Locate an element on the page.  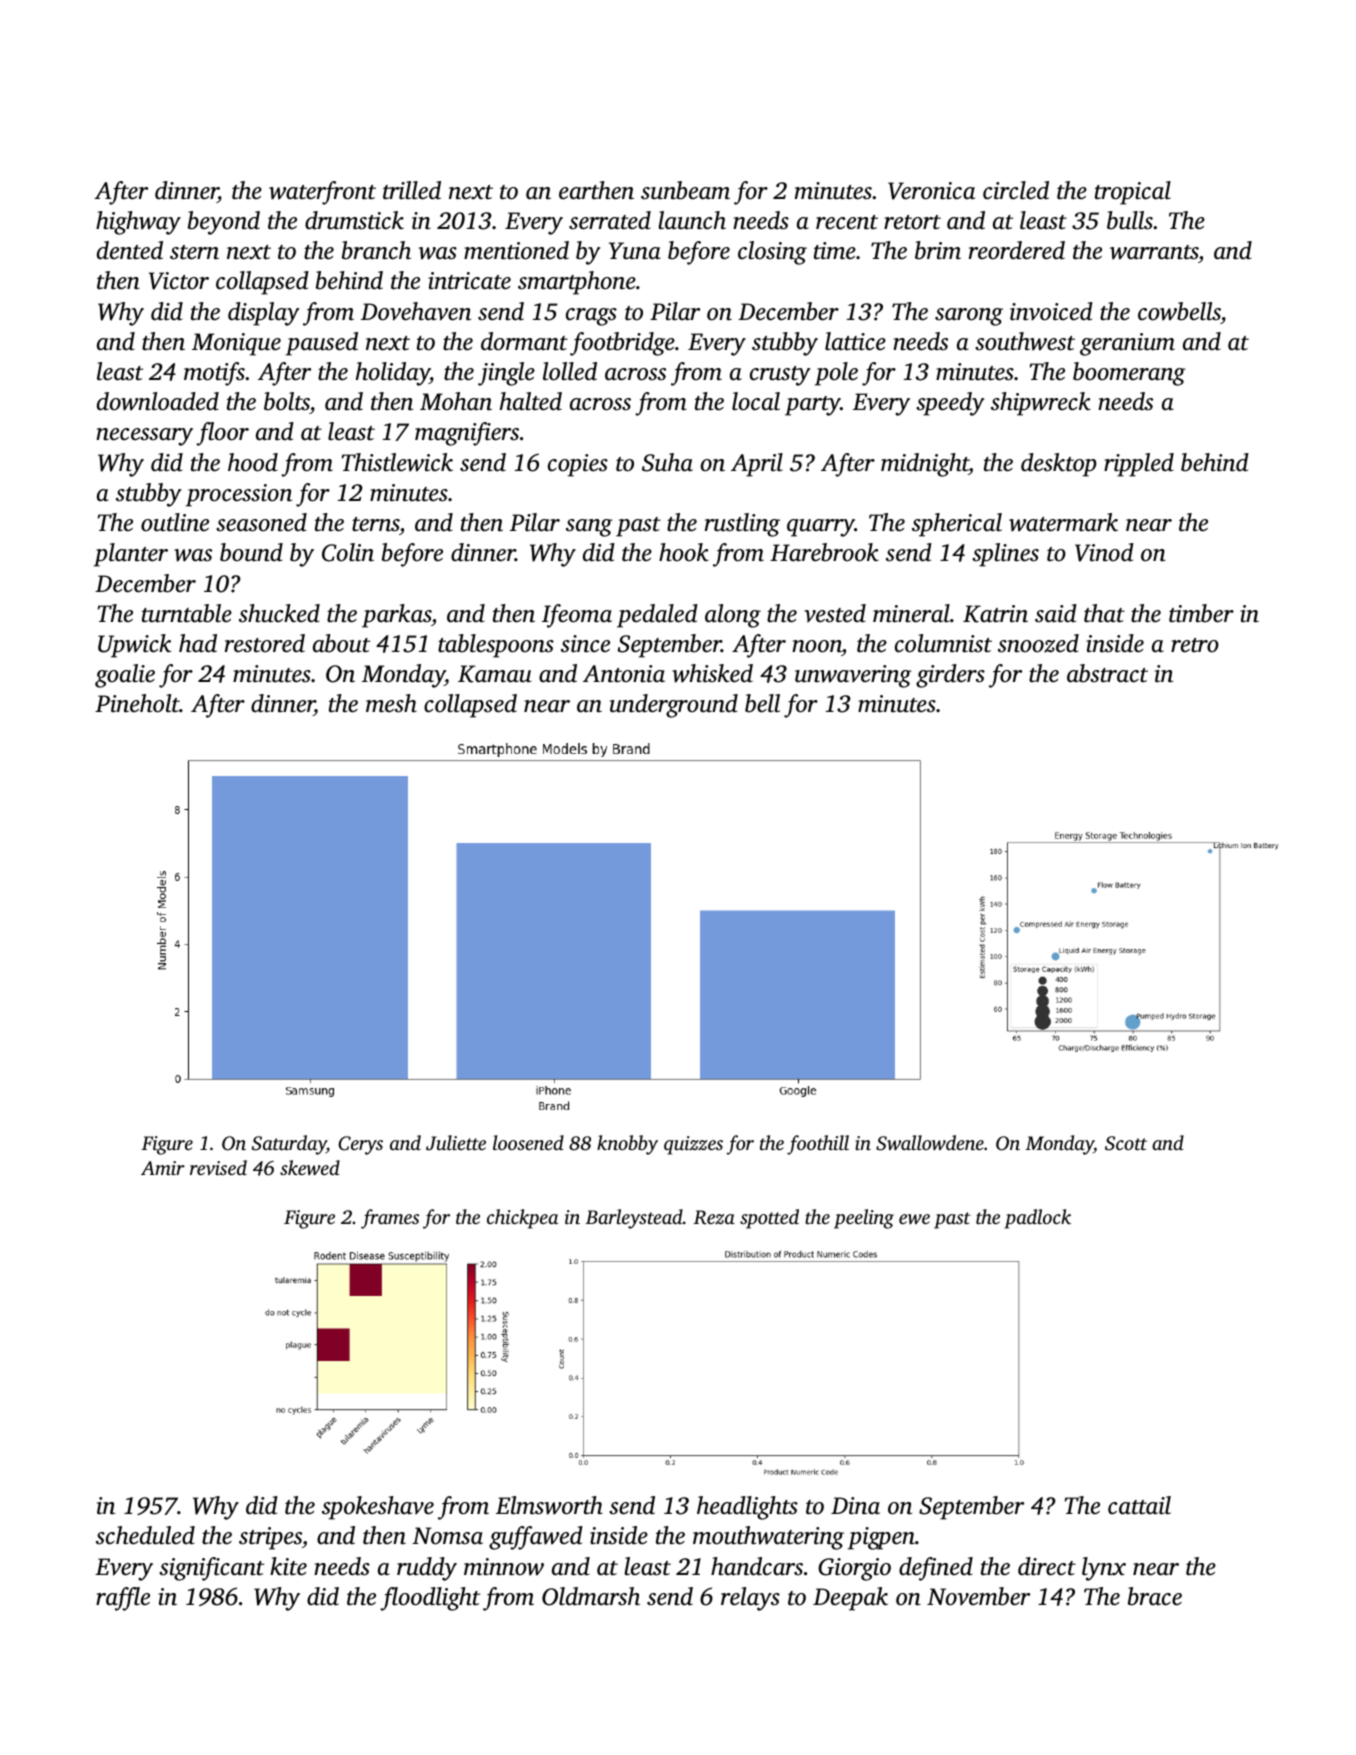
sunbeam is located at coordinates (685, 190).
